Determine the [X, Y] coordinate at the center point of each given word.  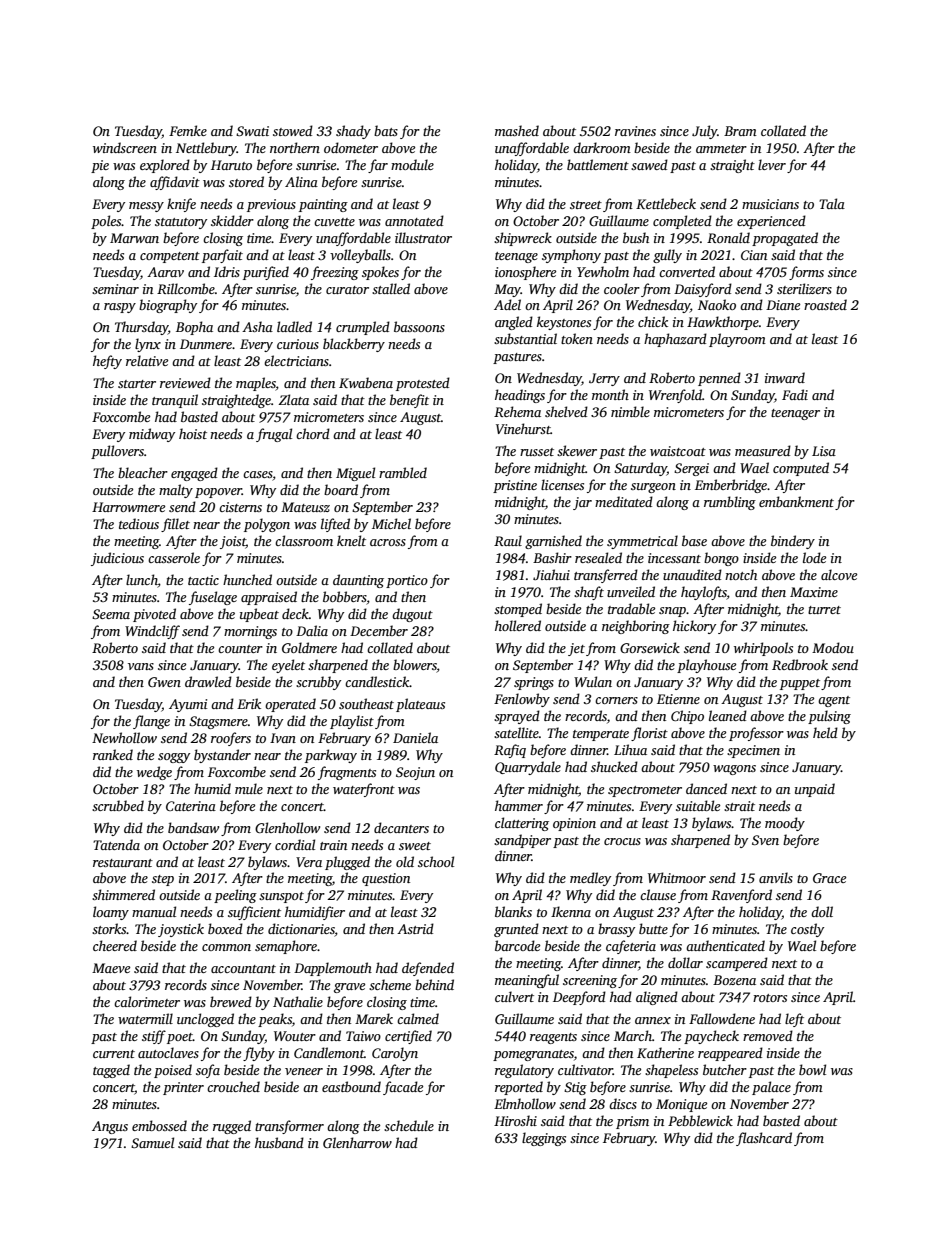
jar [582, 503]
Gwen [164, 682]
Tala [832, 203]
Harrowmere [128, 507]
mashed [517, 130]
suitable [698, 805]
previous [271, 205]
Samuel [152, 1142]
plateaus [420, 705]
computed [801, 469]
